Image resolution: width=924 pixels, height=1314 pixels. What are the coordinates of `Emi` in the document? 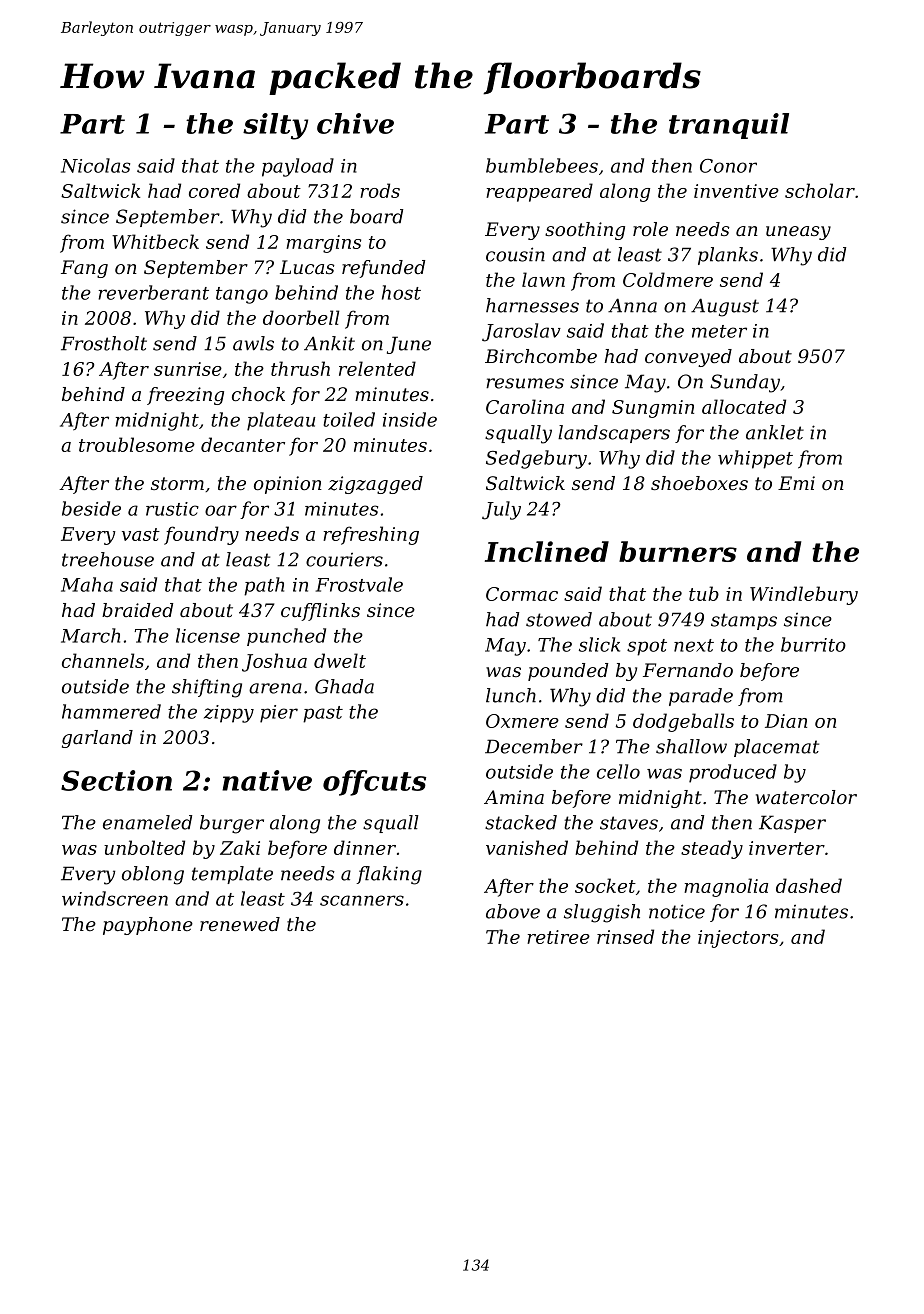 It's located at (796, 483).
